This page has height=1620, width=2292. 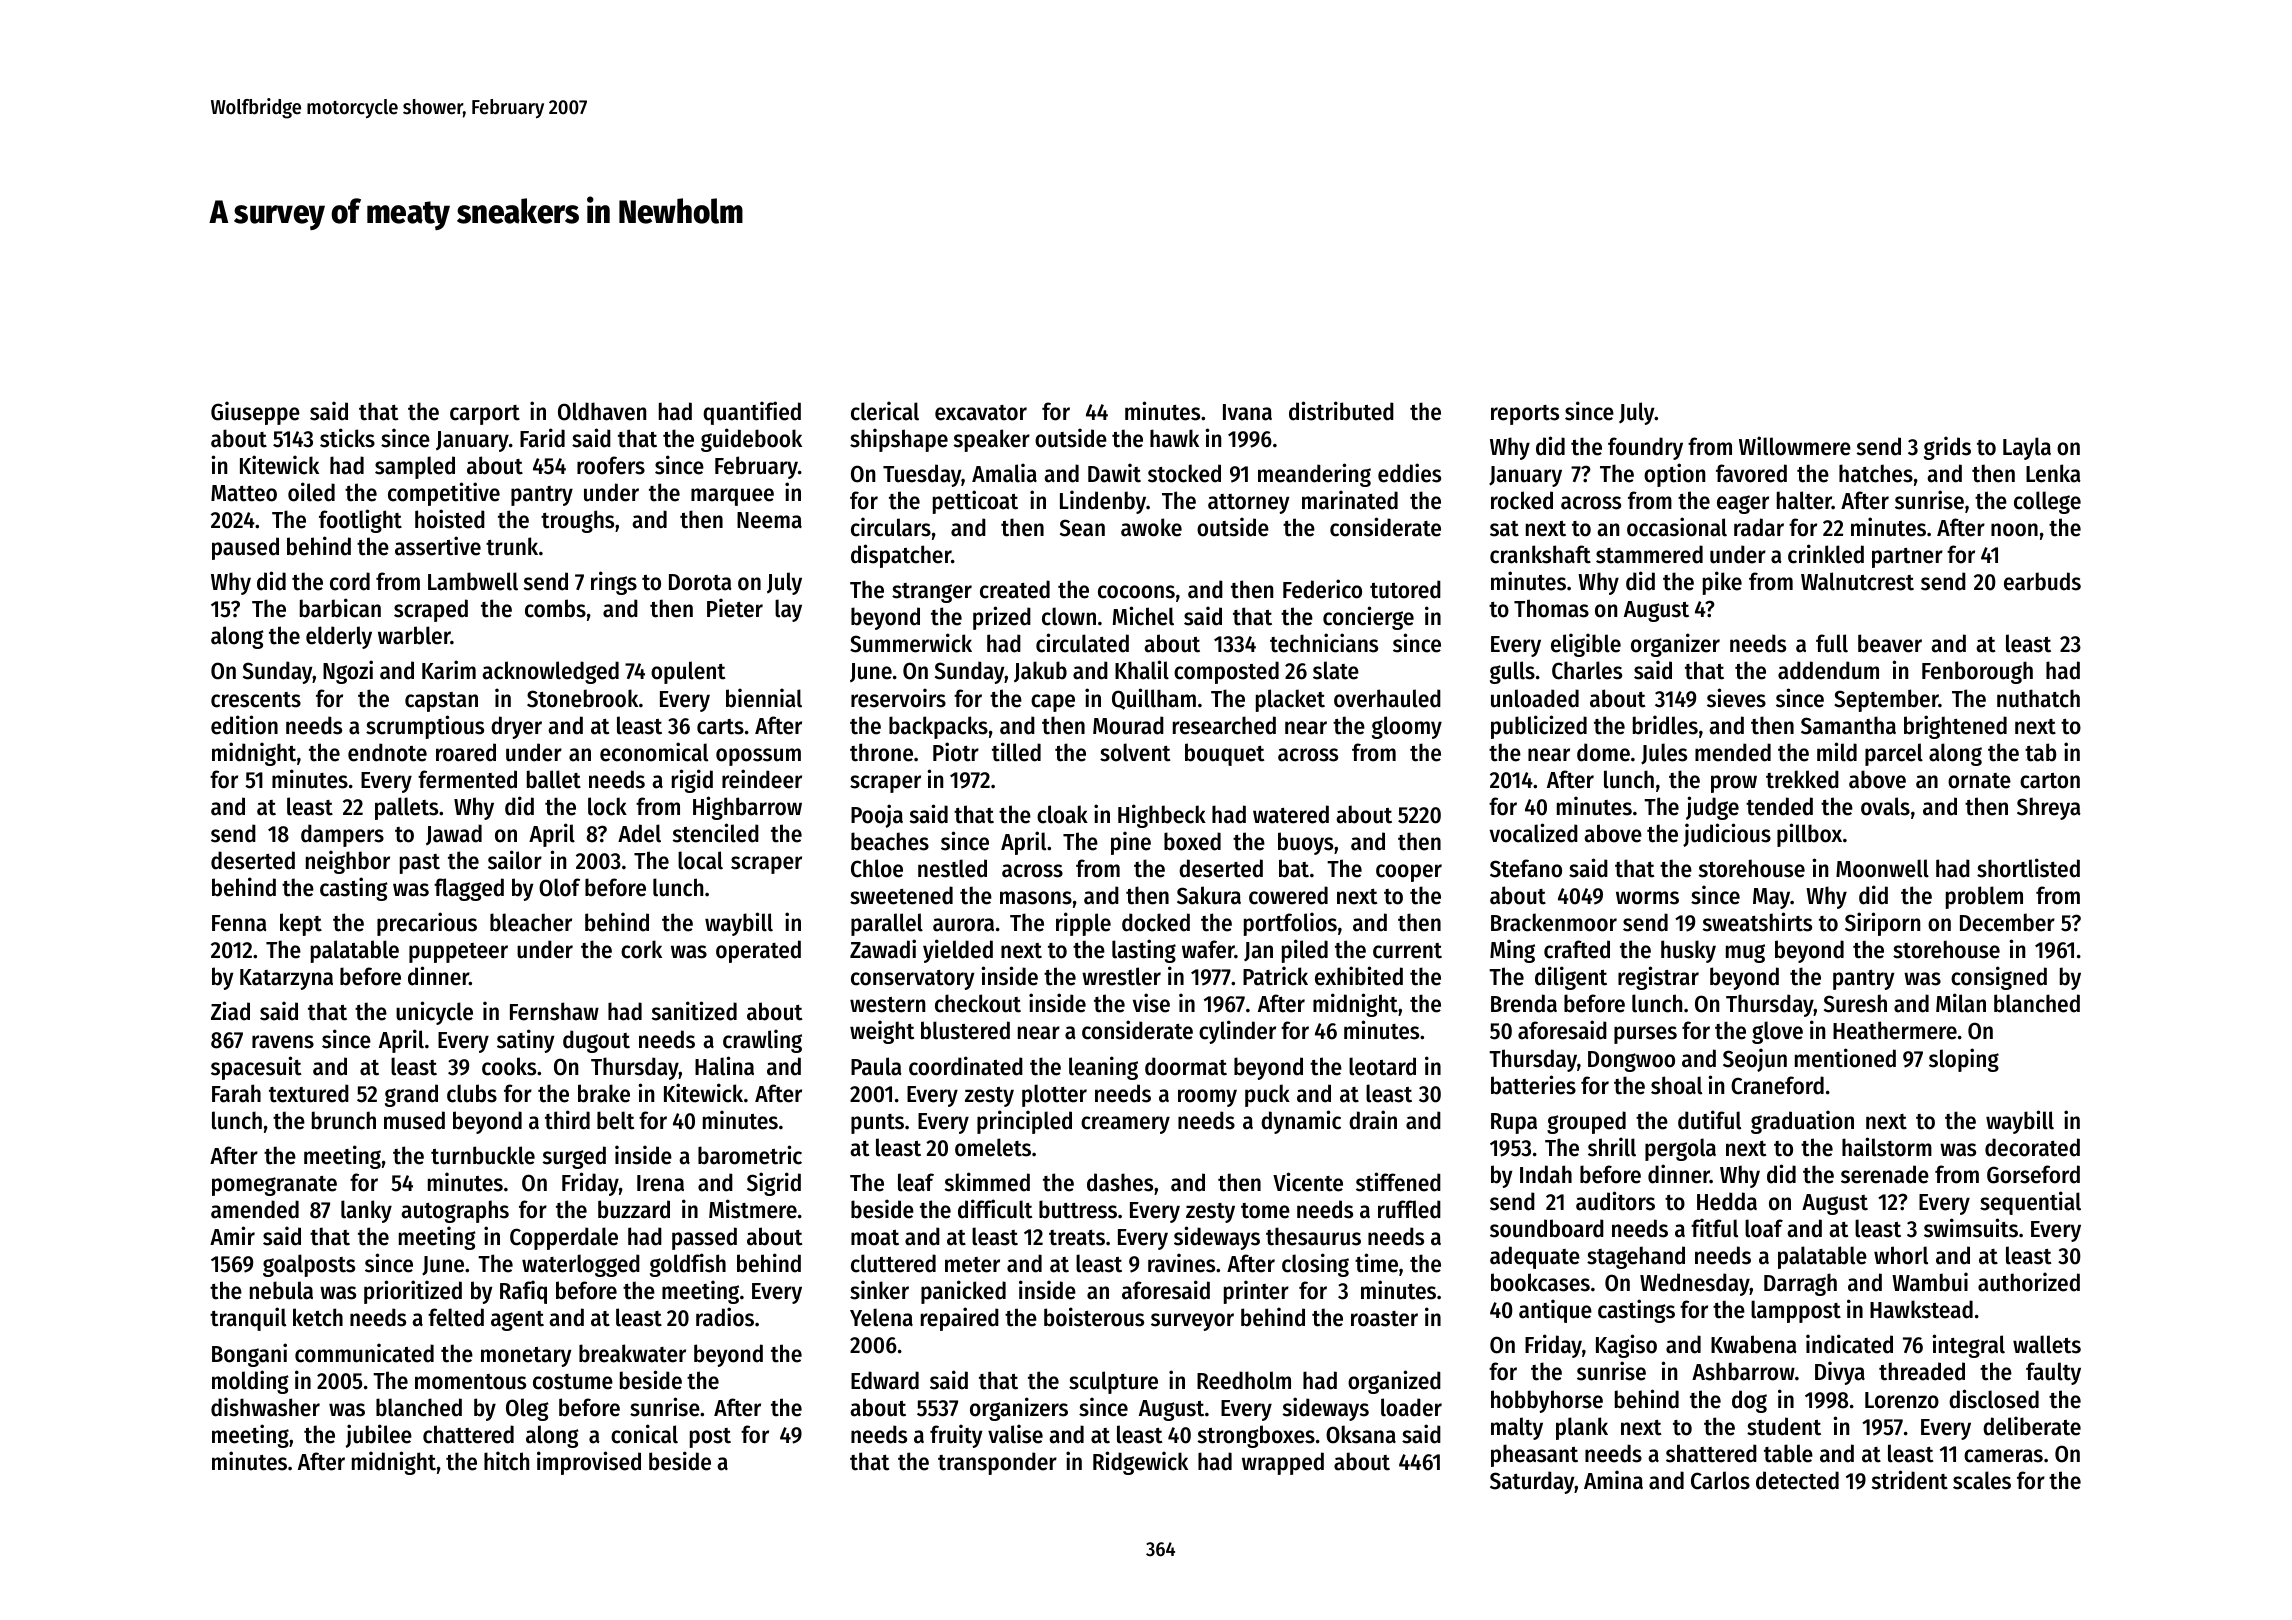 I want to click on transponder, so click(x=997, y=1463).
